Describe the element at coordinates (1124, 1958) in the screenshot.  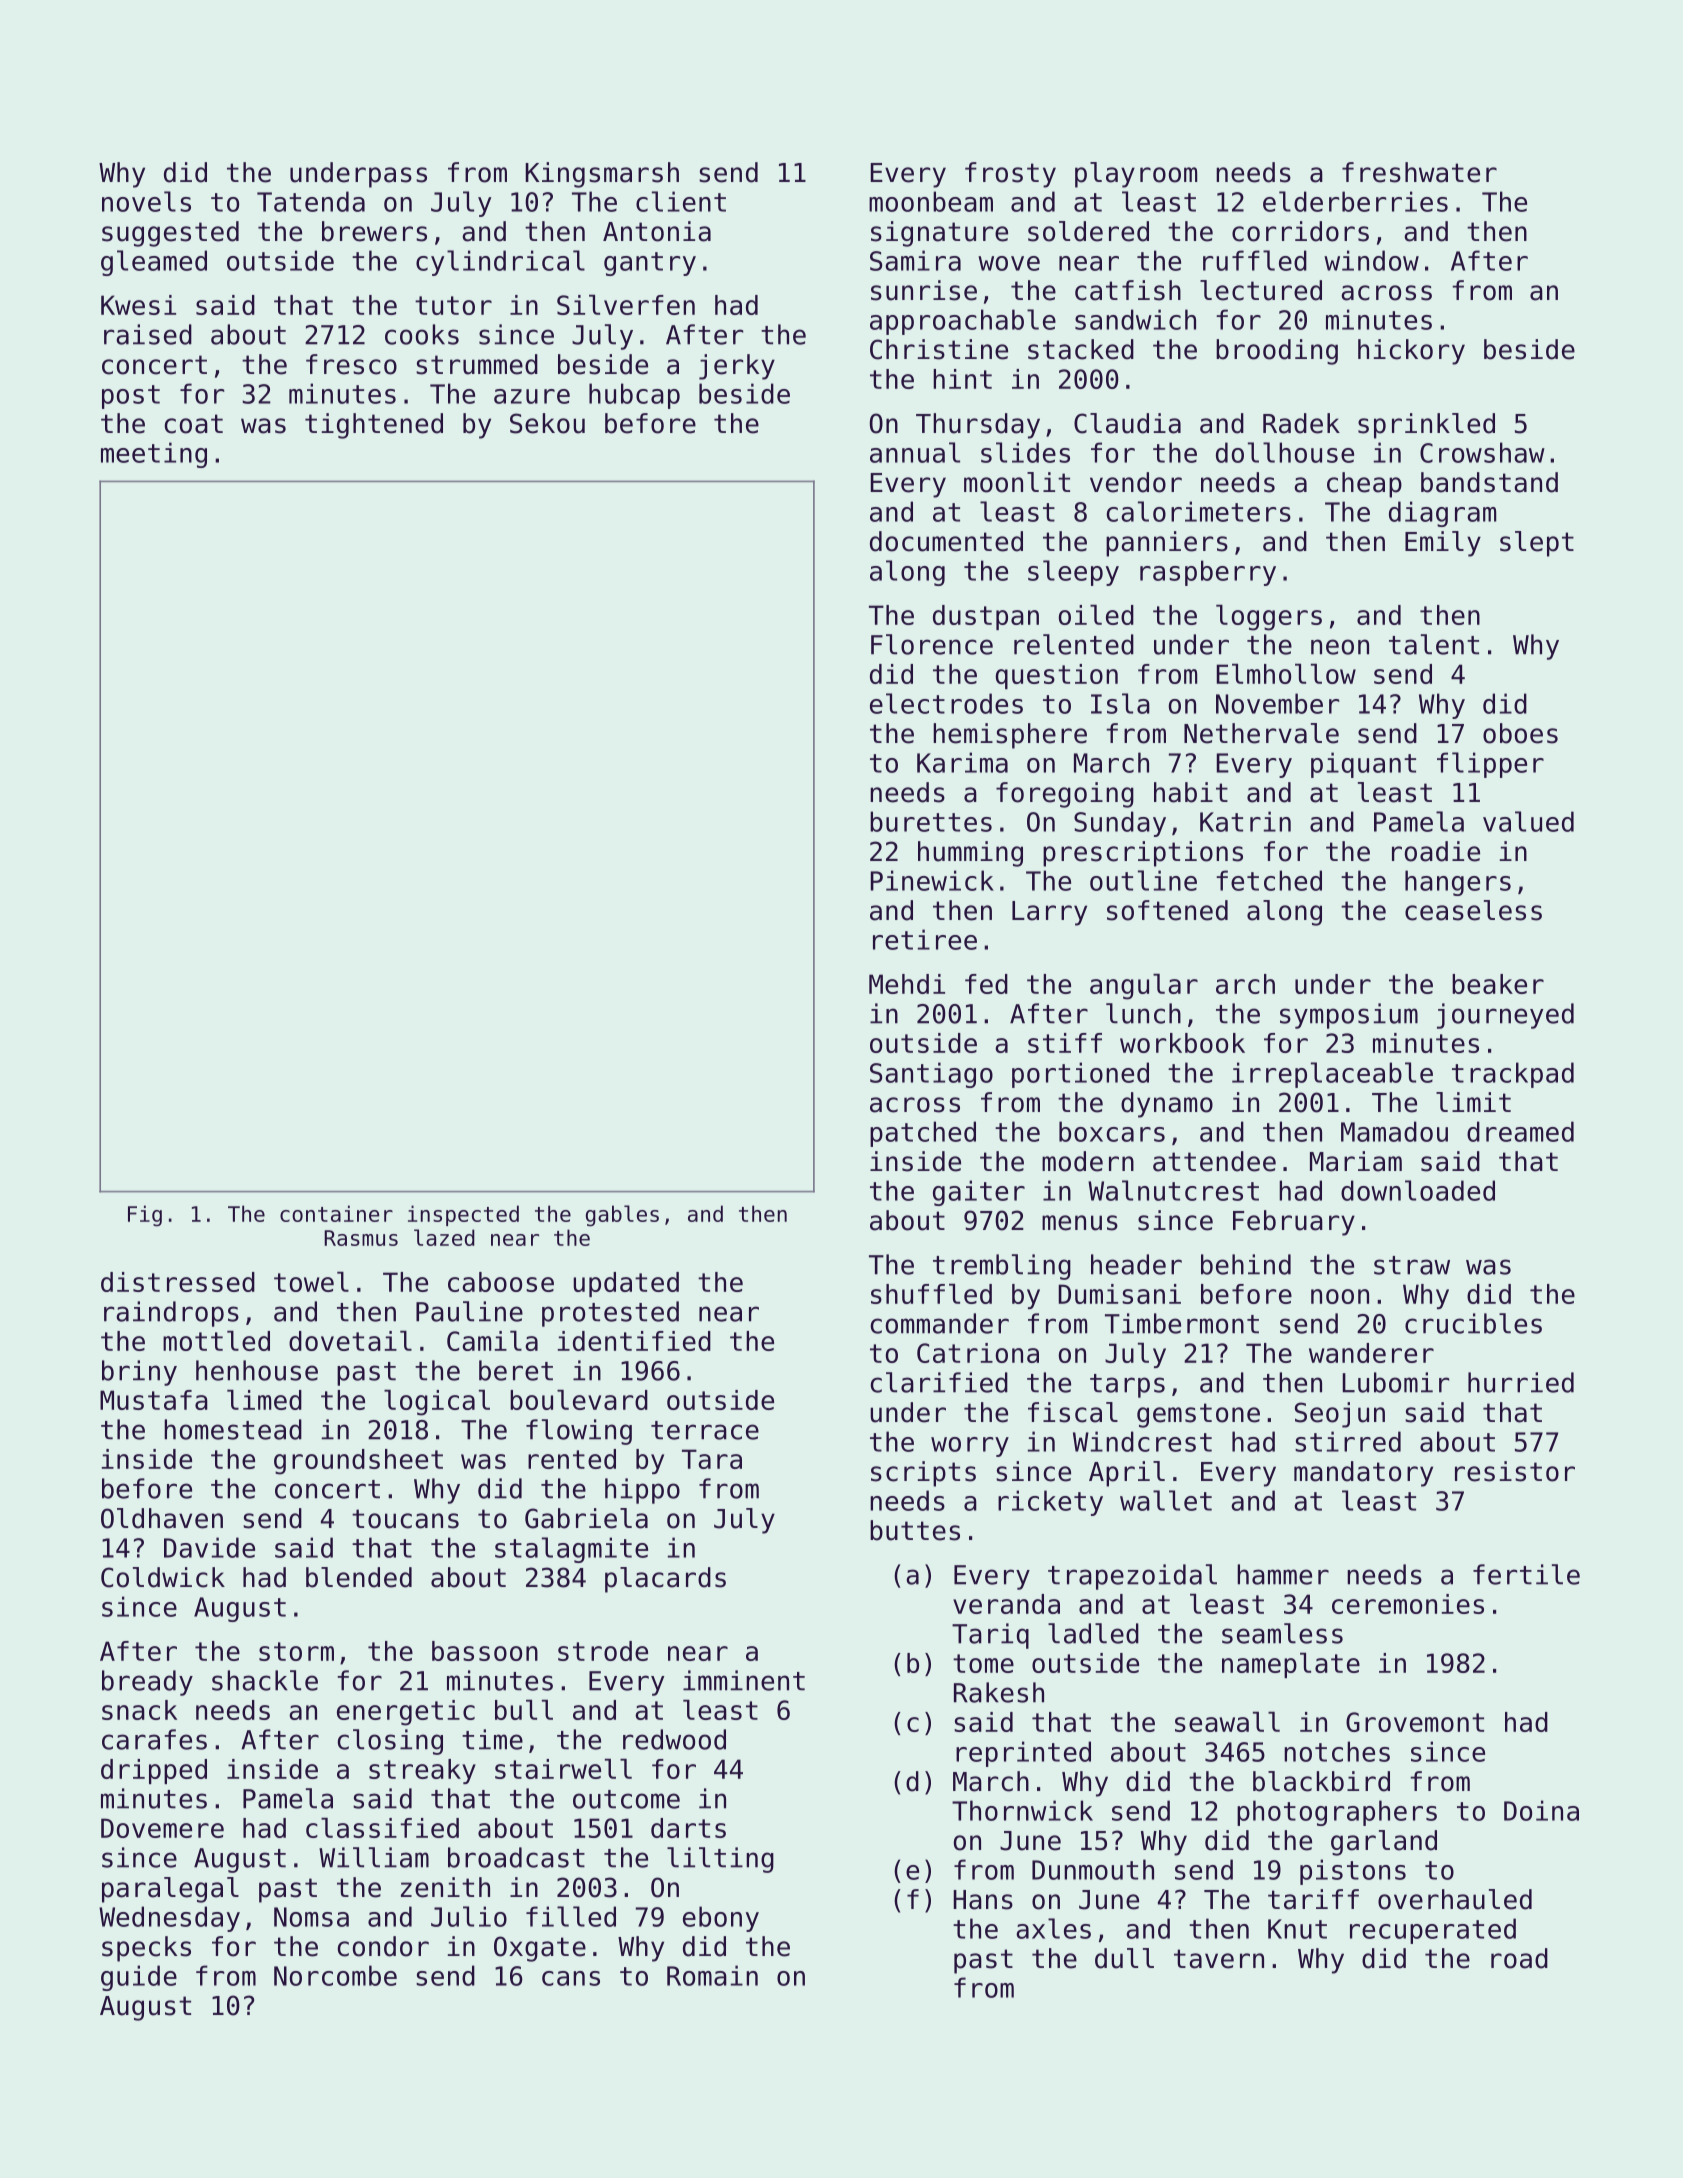
I see `dull` at that location.
